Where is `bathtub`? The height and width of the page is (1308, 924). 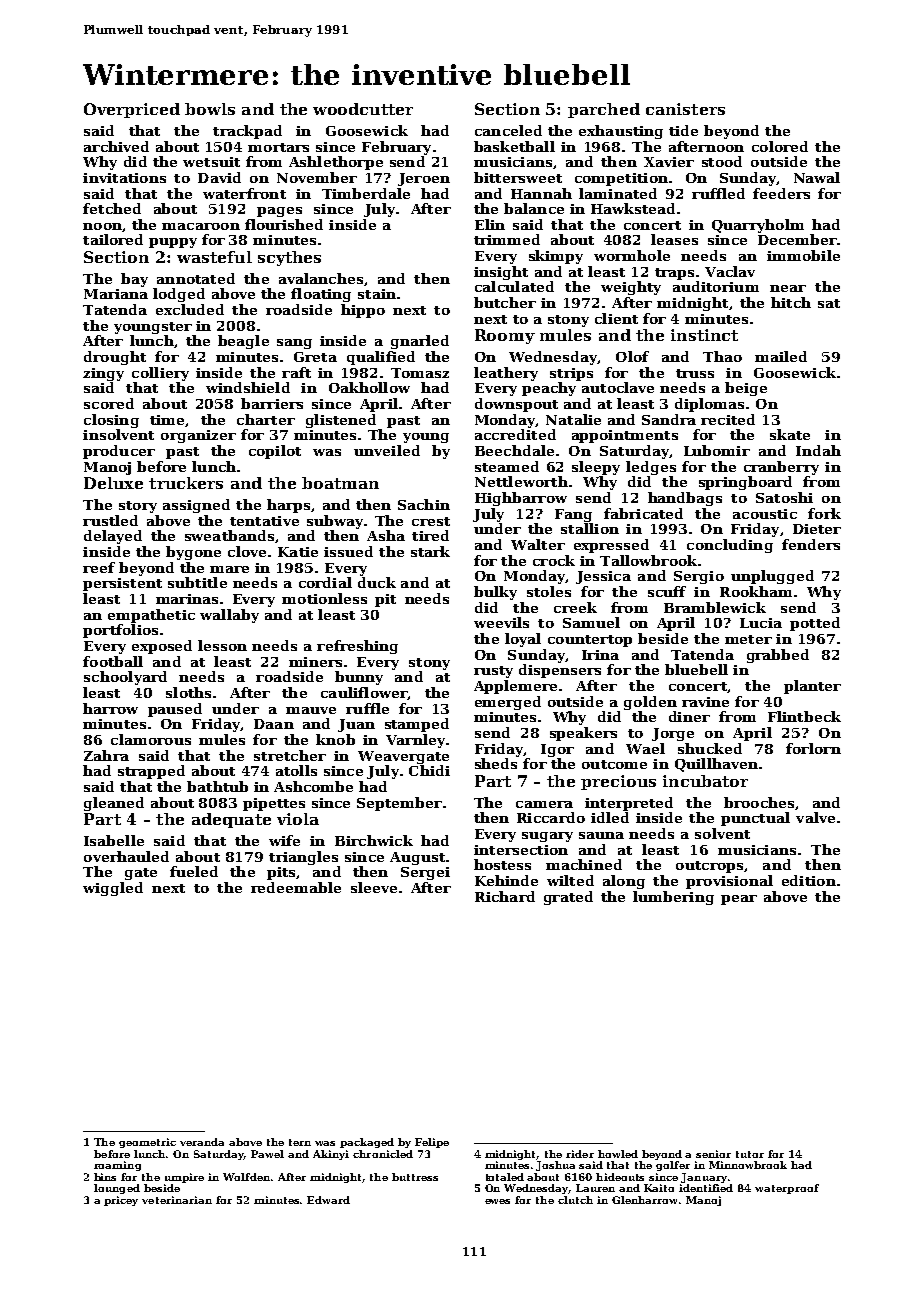
bathtub is located at coordinates (217, 786).
